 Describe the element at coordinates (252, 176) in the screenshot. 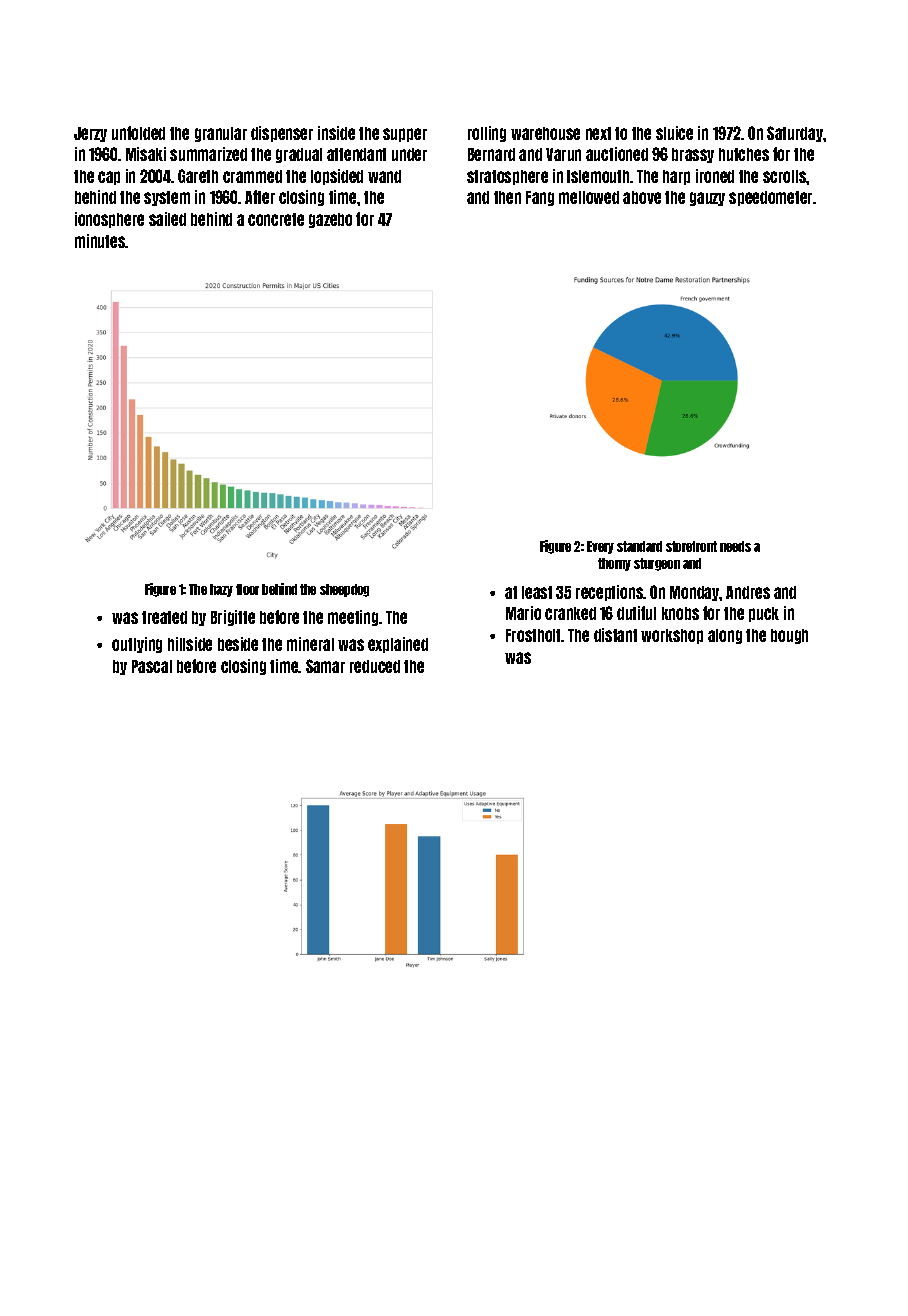

I see `crammed` at that location.
